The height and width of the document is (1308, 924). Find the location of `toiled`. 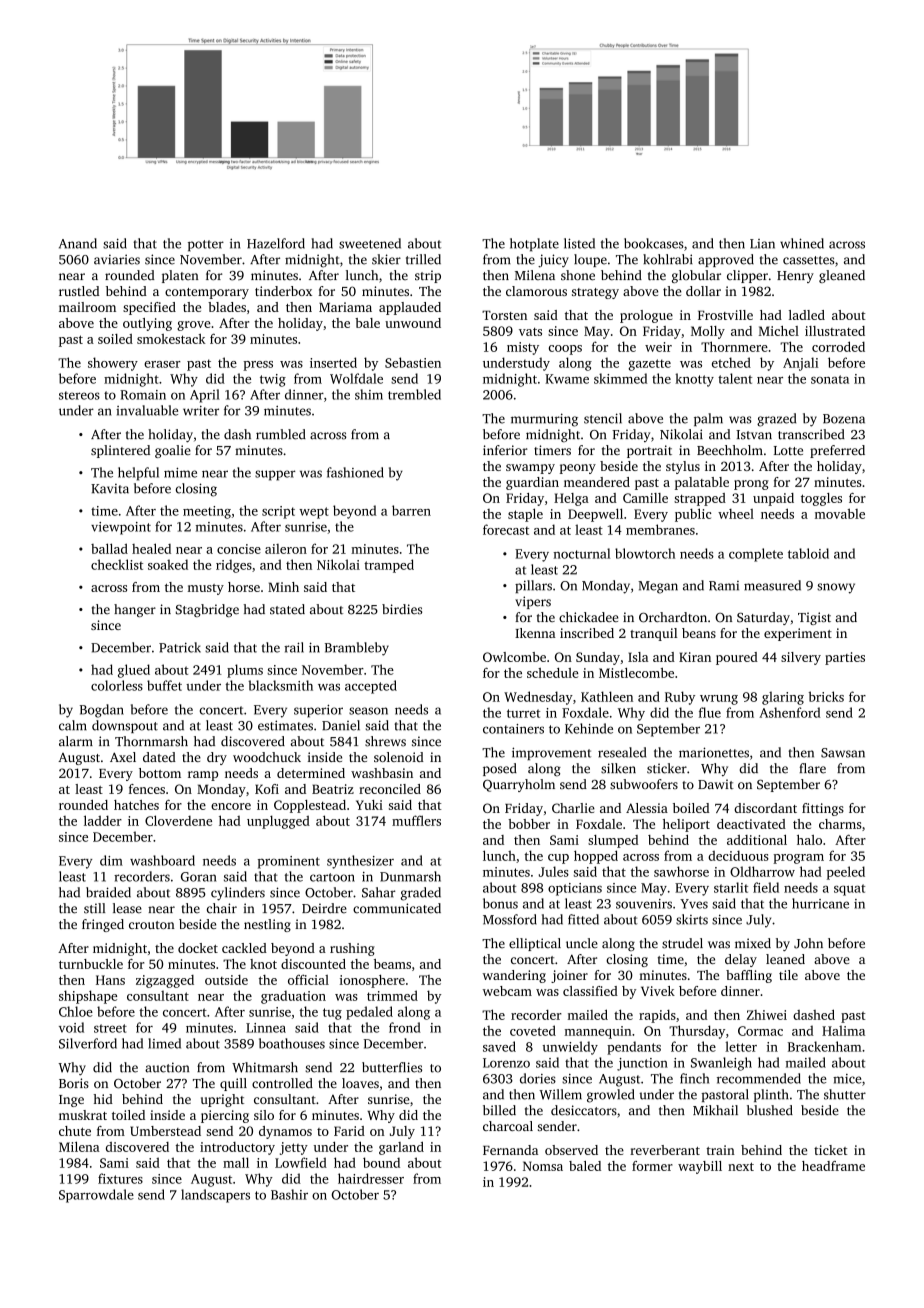

toiled is located at coordinates (128, 1115).
